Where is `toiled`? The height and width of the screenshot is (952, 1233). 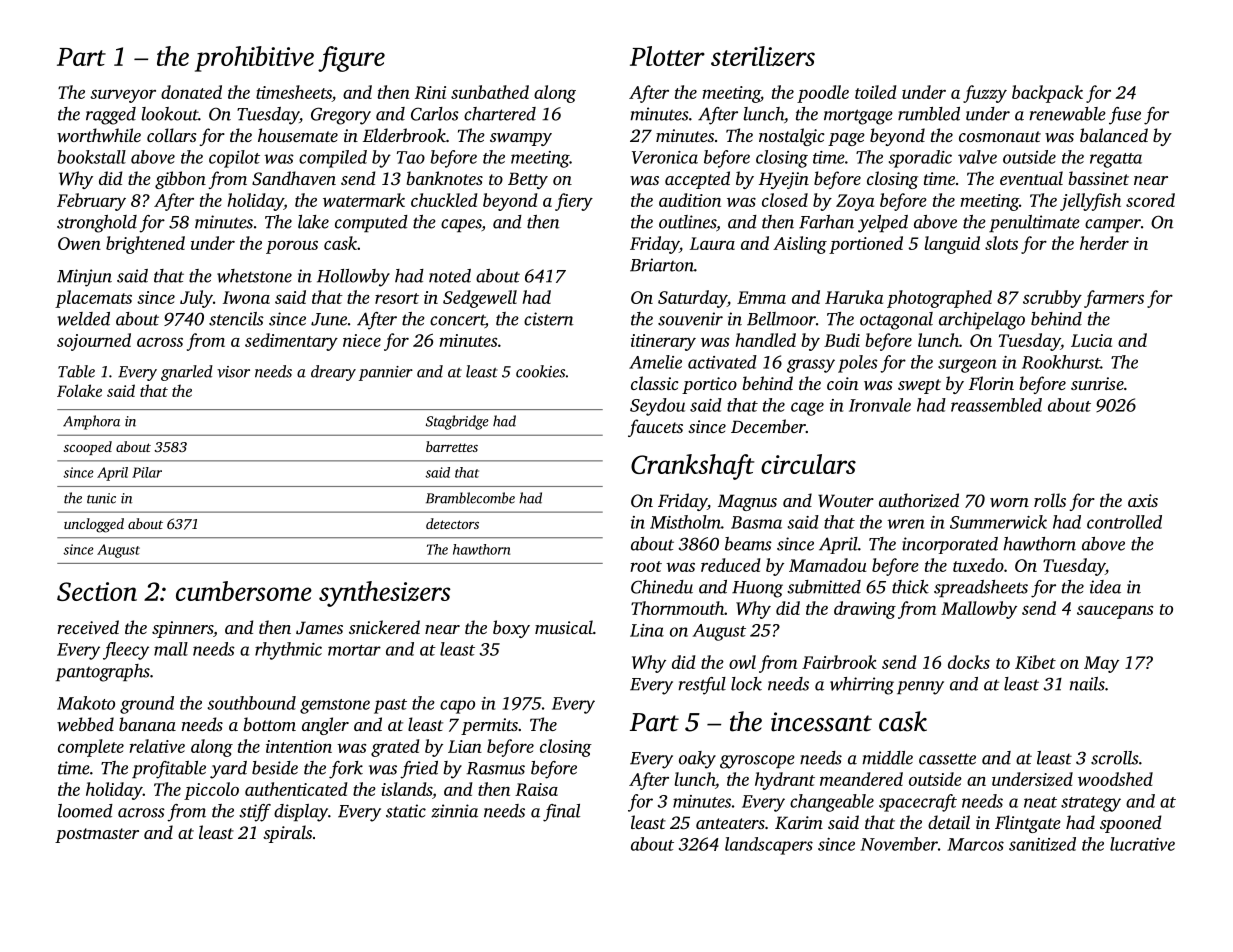
toiled is located at coordinates (876, 92).
